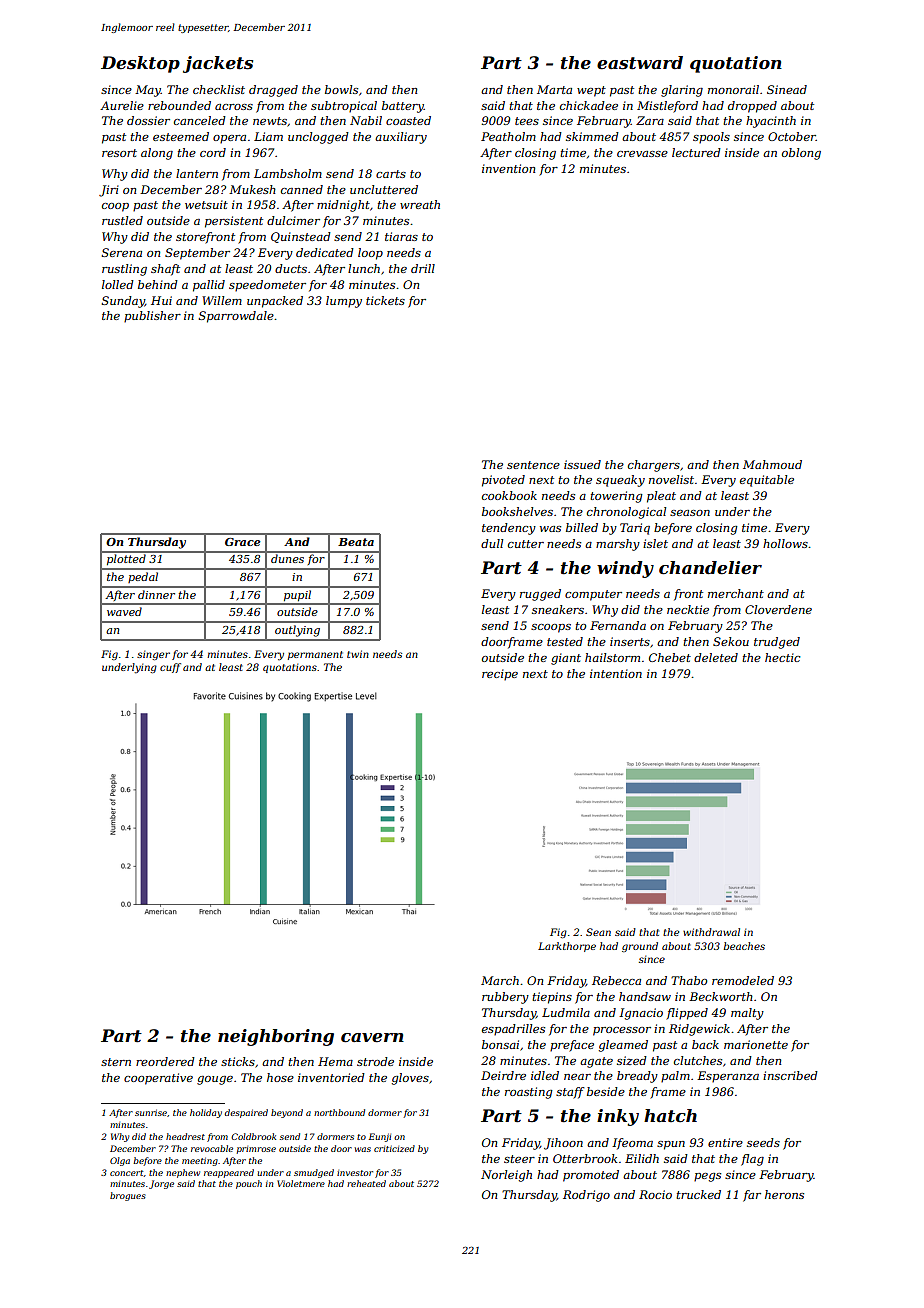  Describe the element at coordinates (385, 300) in the page. I see `tickets` at that location.
